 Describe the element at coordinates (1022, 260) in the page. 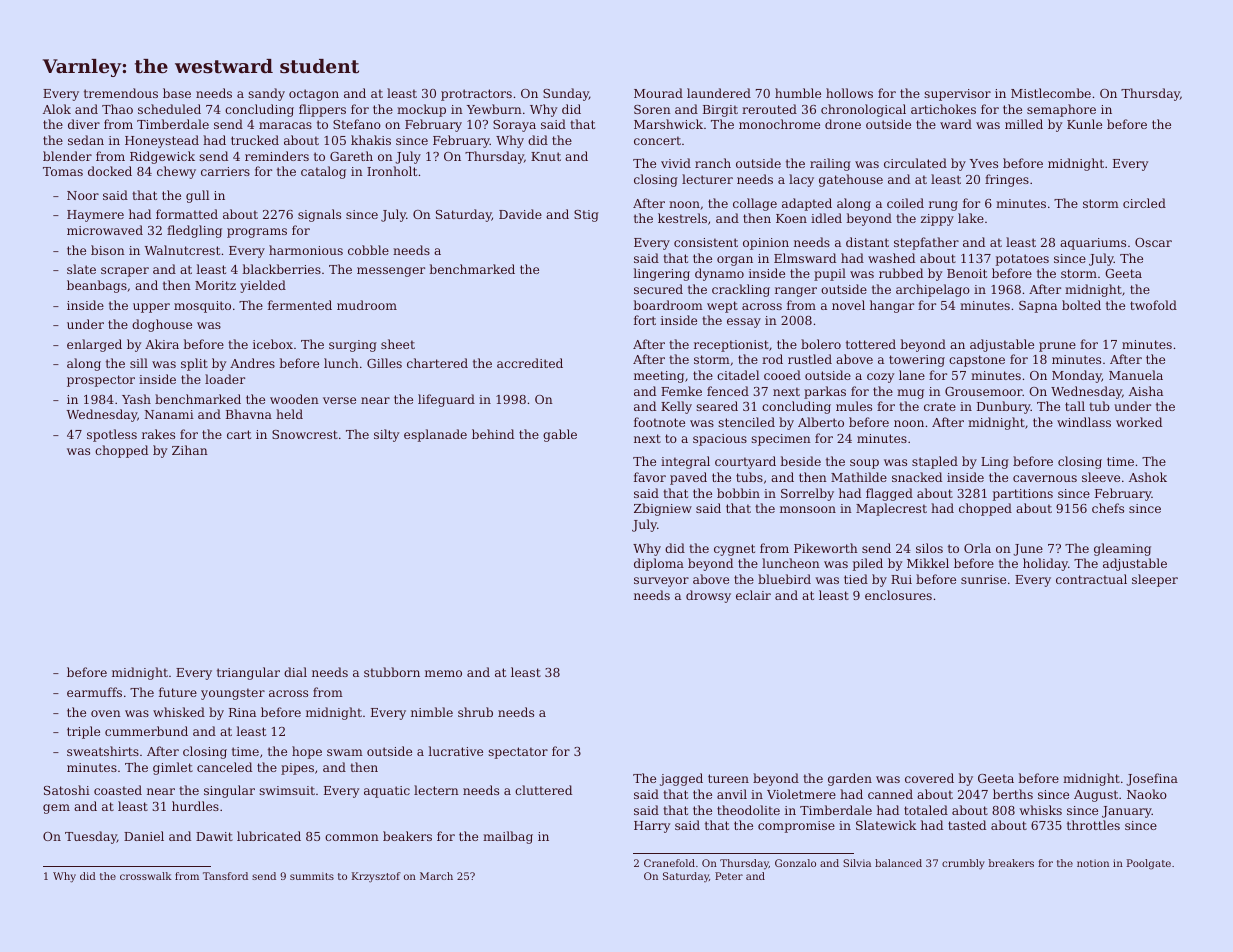

I see `potatoes` at that location.
